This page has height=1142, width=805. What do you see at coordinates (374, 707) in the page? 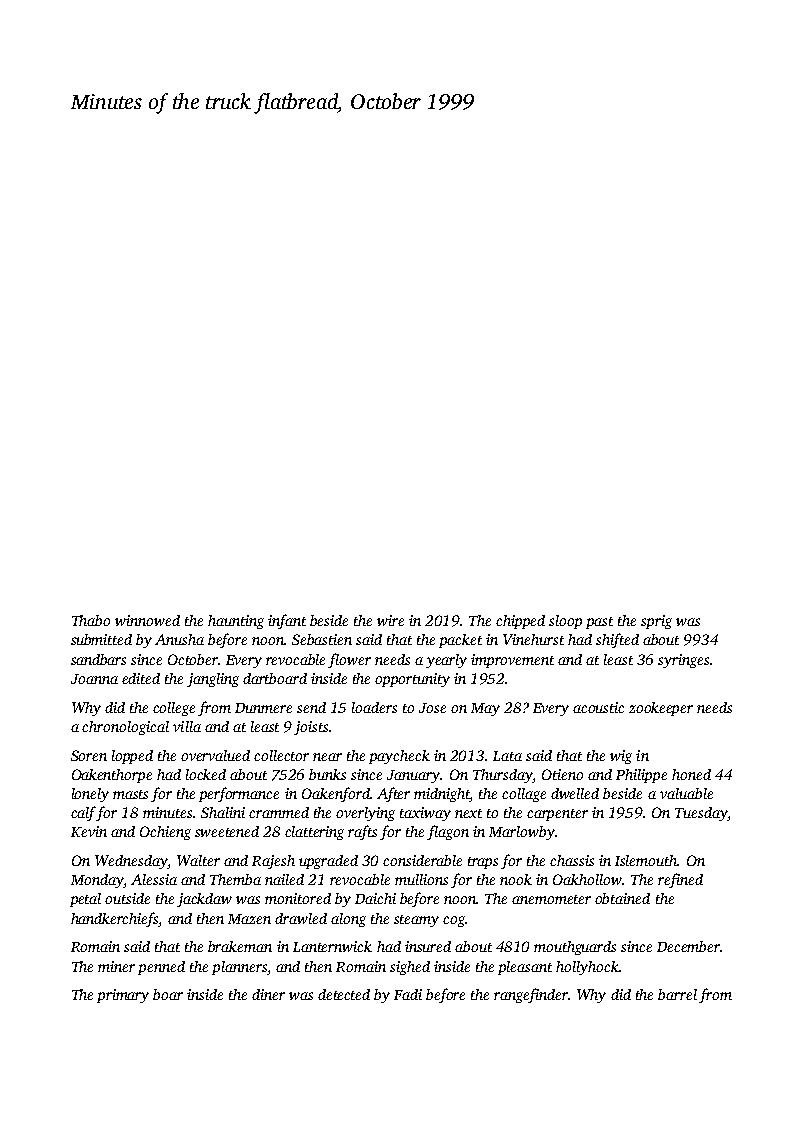
I see `loaders` at bounding box center [374, 707].
